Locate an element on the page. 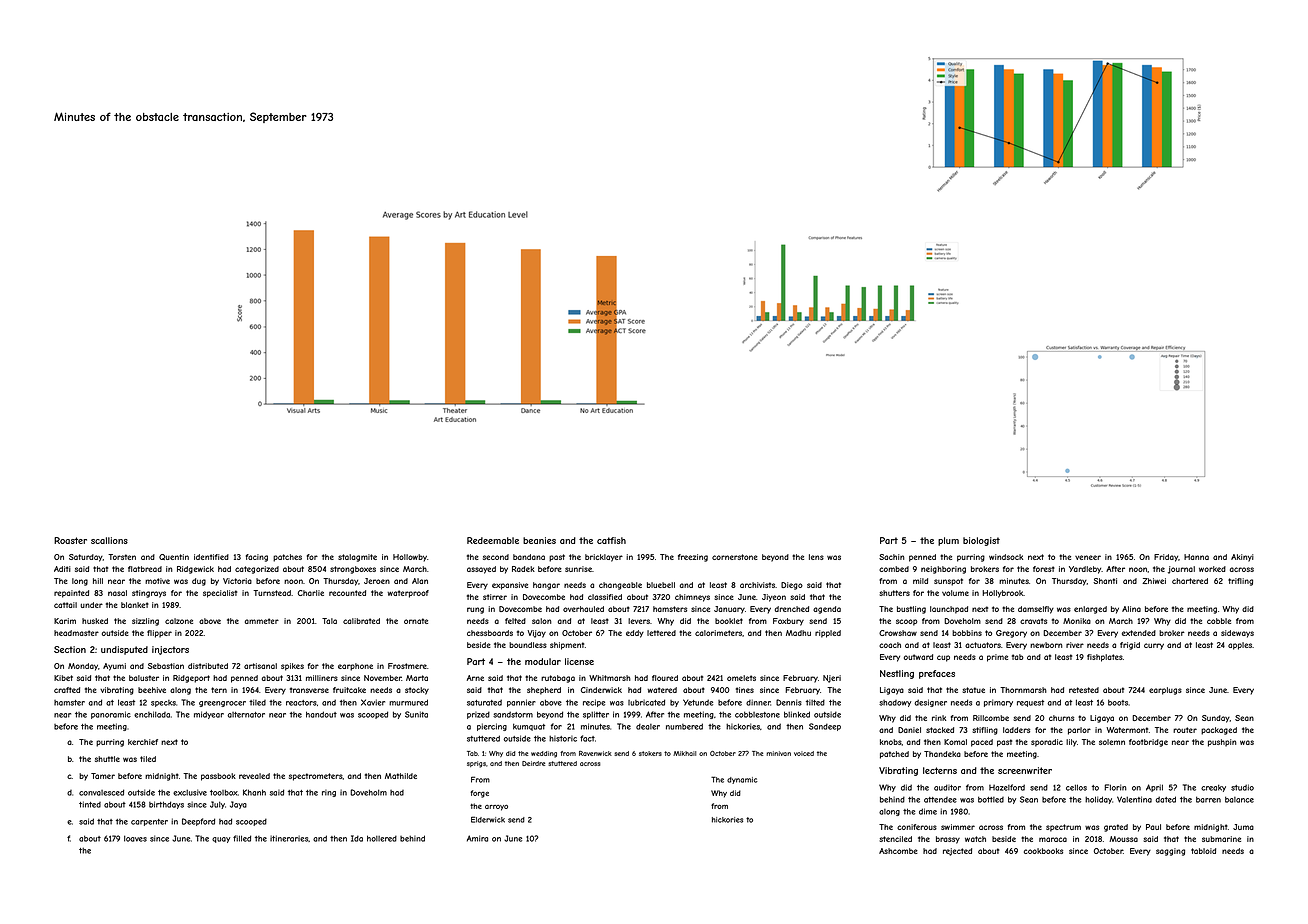  identified is located at coordinates (211, 557).
